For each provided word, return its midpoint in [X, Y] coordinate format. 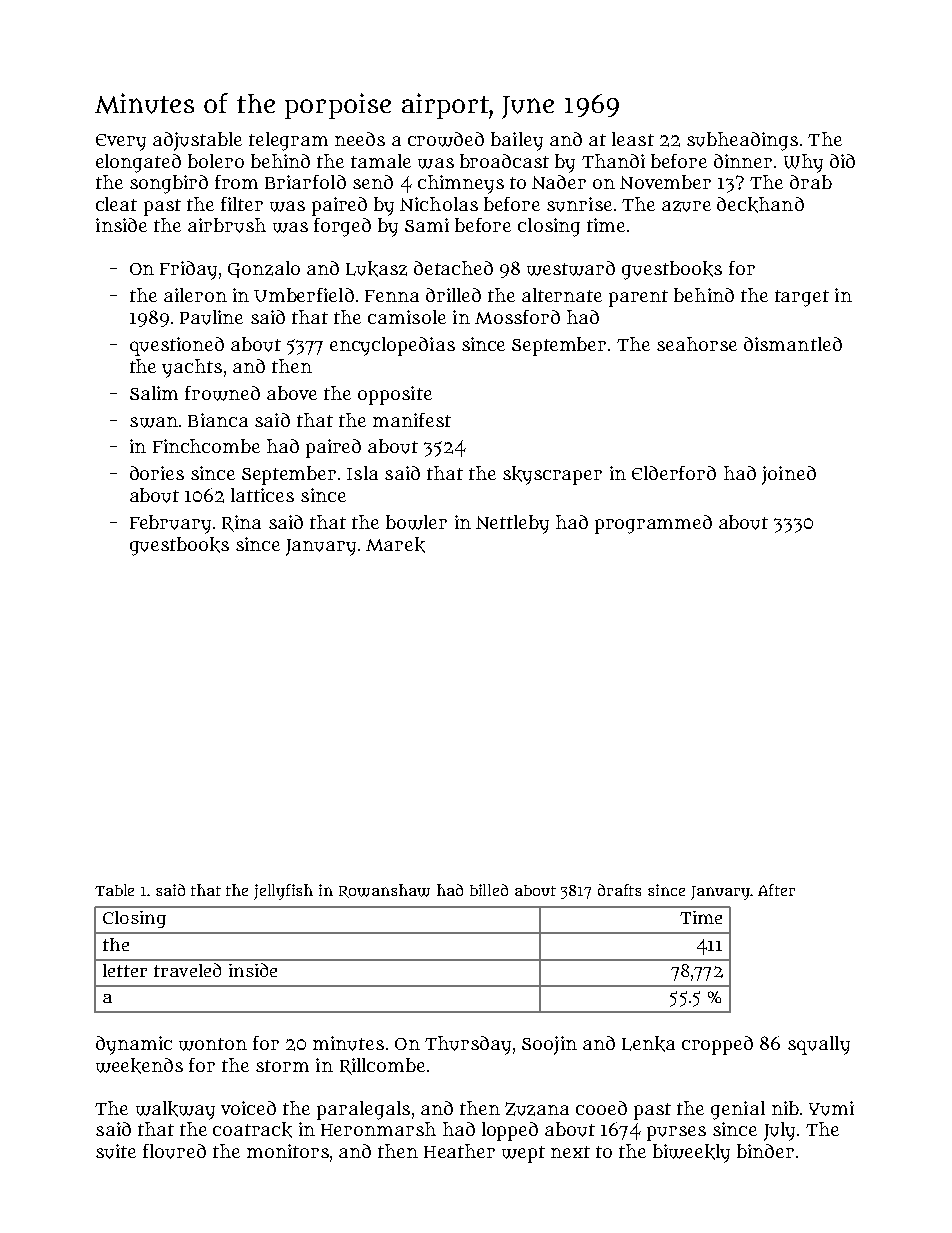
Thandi [613, 161]
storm [282, 1066]
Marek [395, 545]
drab [811, 182]
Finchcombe [206, 446]
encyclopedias [392, 346]
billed [489, 890]
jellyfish [283, 892]
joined [789, 475]
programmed [653, 524]
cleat [116, 204]
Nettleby [512, 524]
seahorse [697, 344]
